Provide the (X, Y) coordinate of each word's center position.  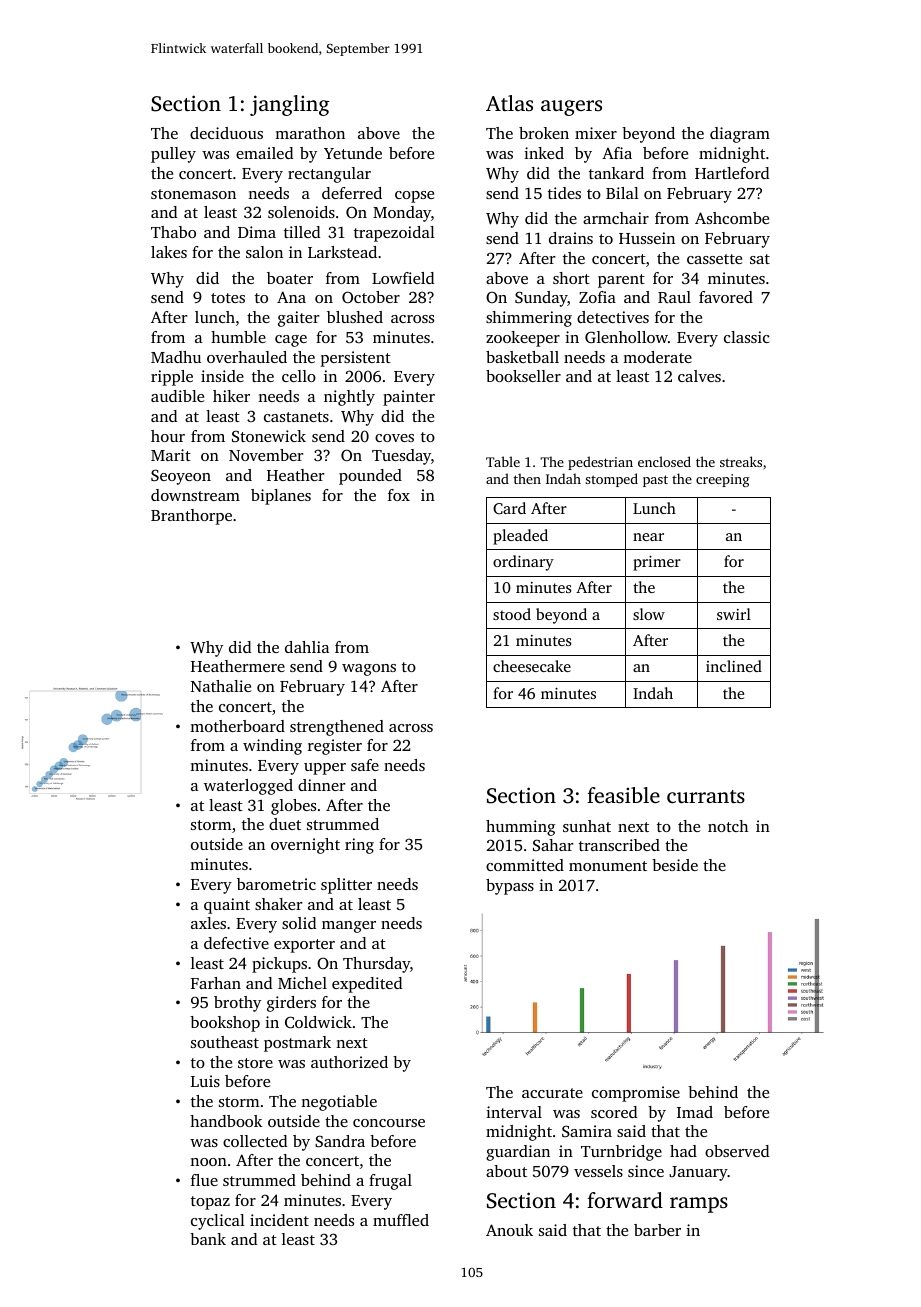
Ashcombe (732, 218)
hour (168, 436)
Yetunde (353, 153)
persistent (356, 359)
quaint (227, 906)
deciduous (226, 133)
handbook (226, 1121)
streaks (741, 461)
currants (706, 796)
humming (520, 828)
